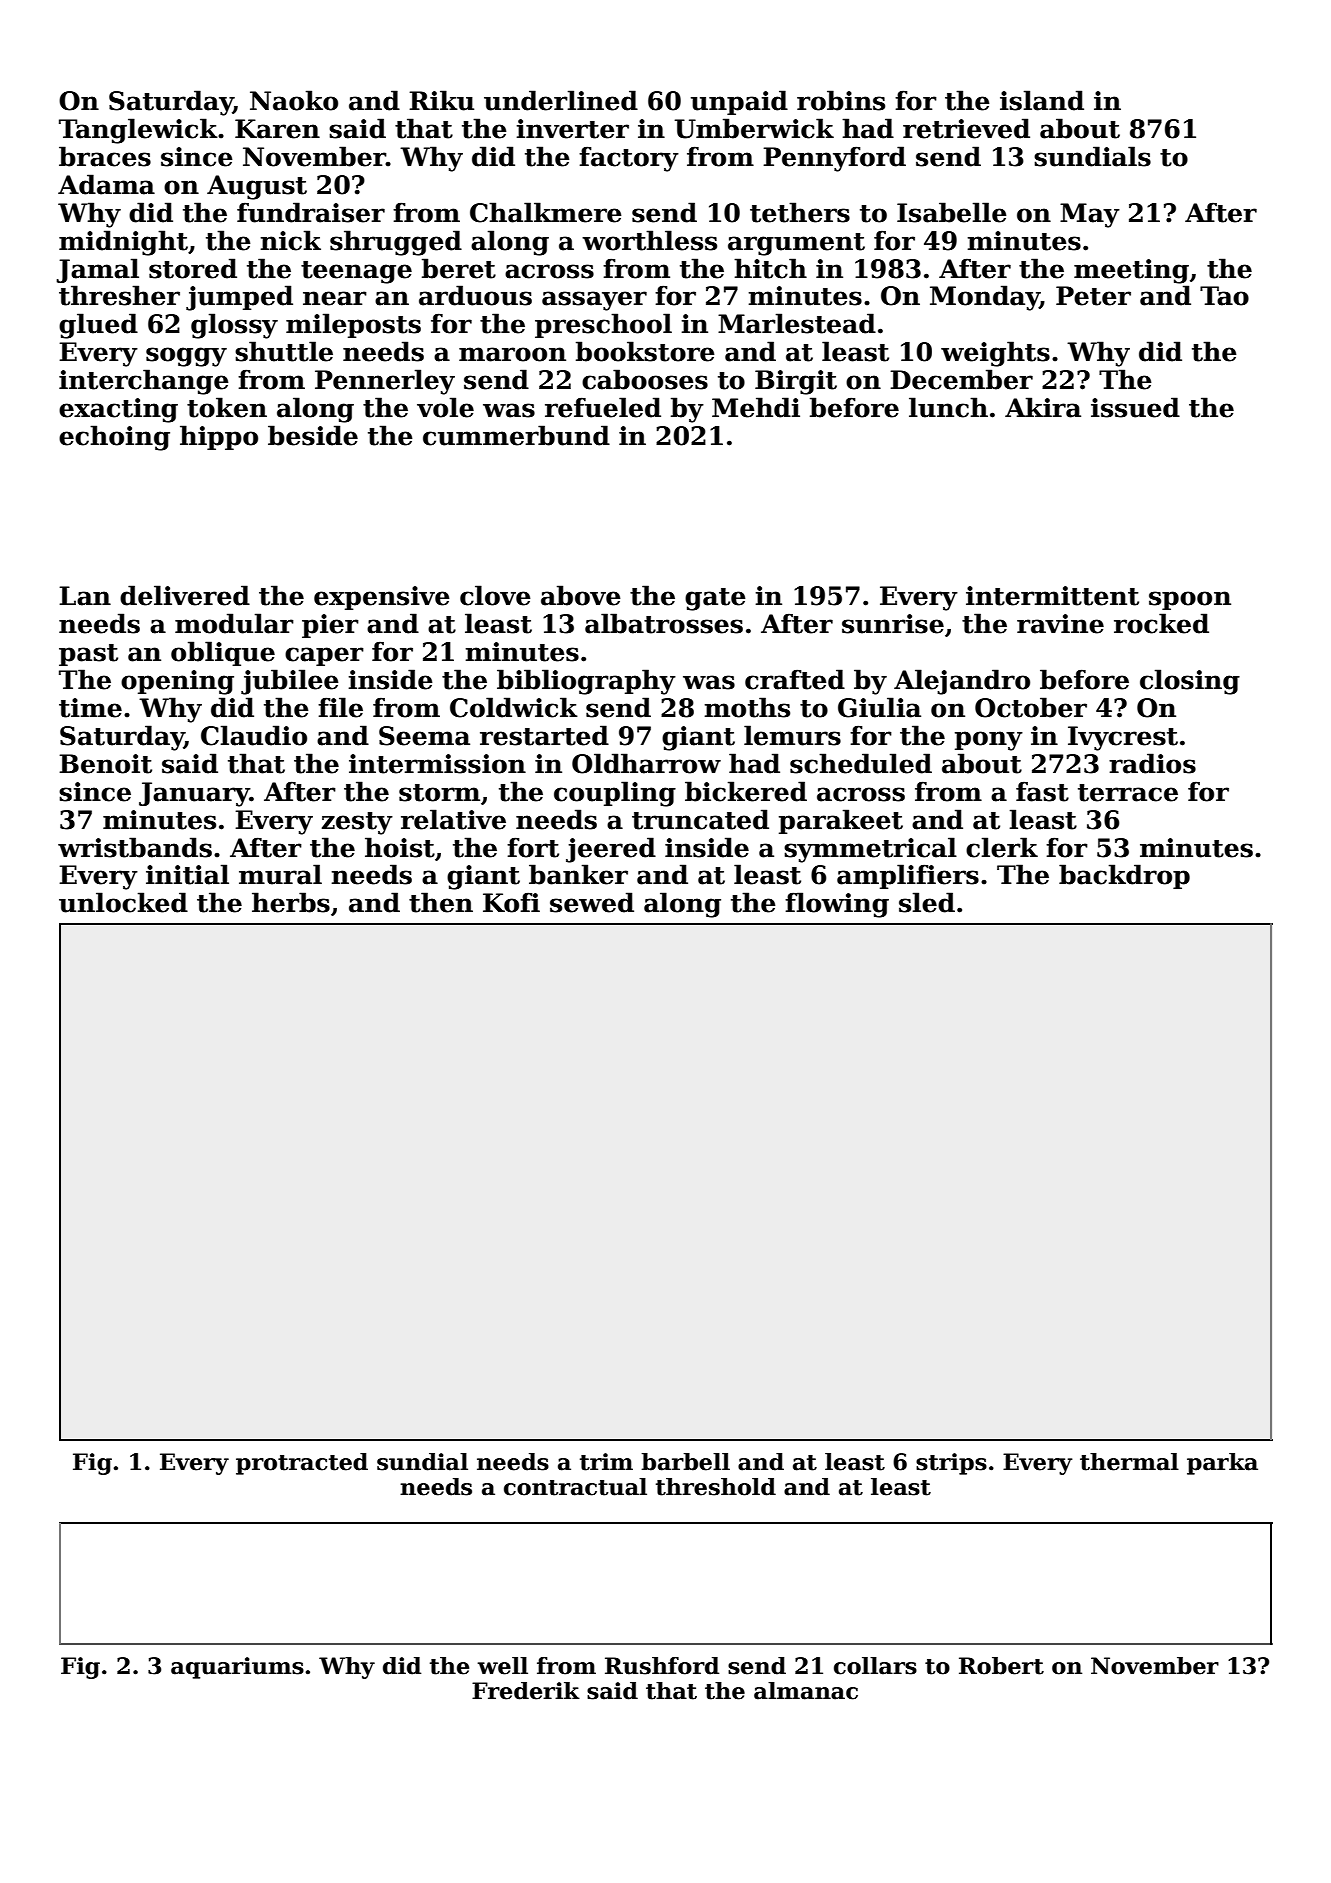 This document has height=1883, width=1331. I want to click on albatrosses, so click(664, 623).
